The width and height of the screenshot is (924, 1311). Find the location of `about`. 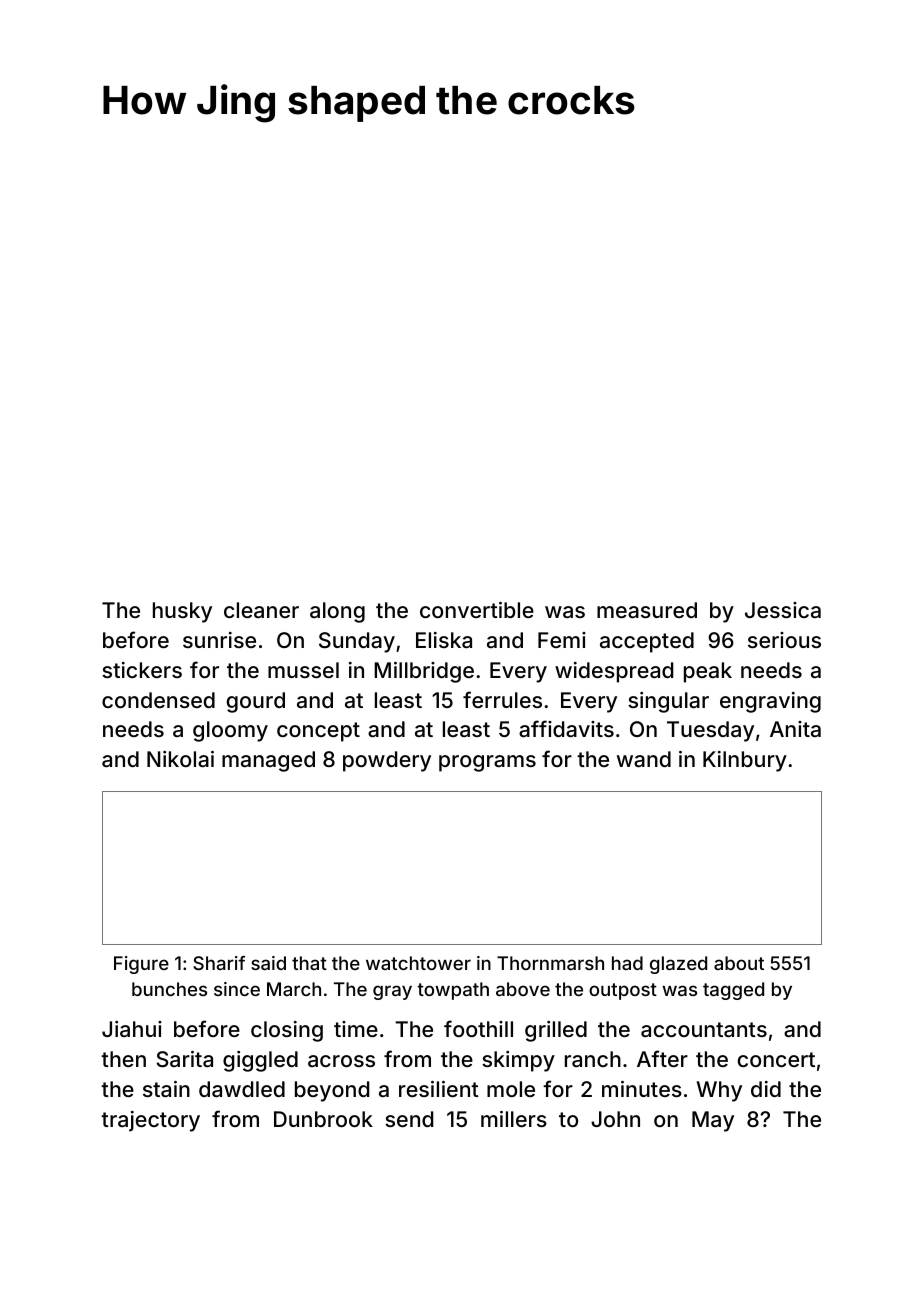

about is located at coordinates (739, 963).
